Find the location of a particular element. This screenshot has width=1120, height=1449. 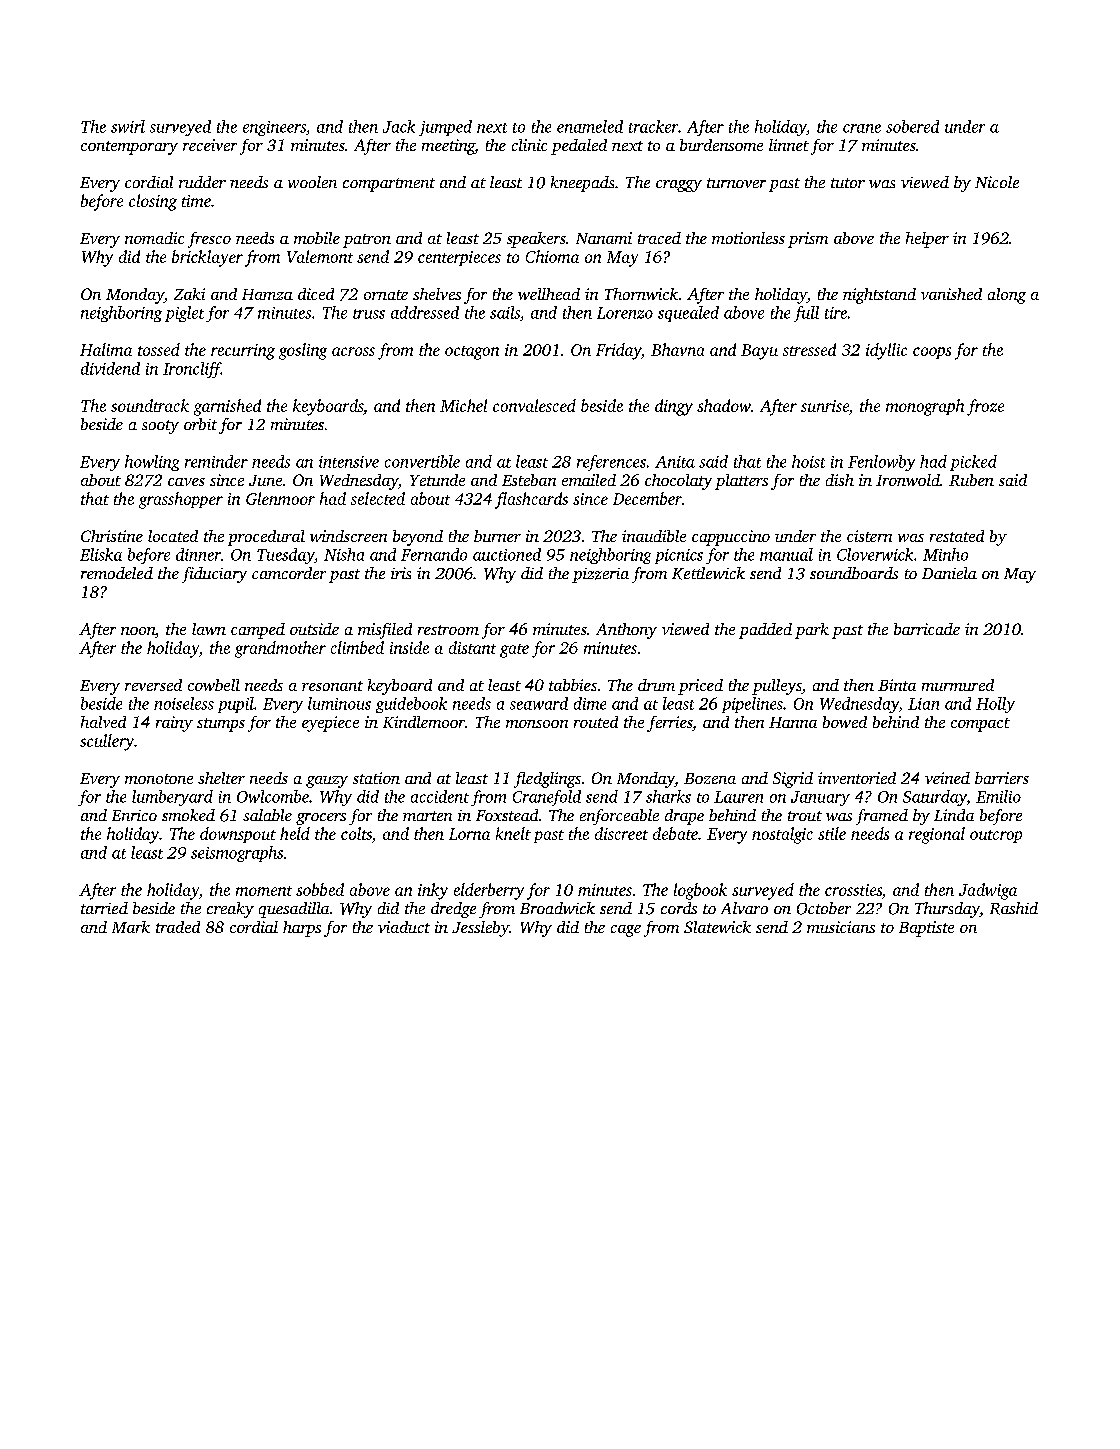

closing is located at coordinates (153, 202).
